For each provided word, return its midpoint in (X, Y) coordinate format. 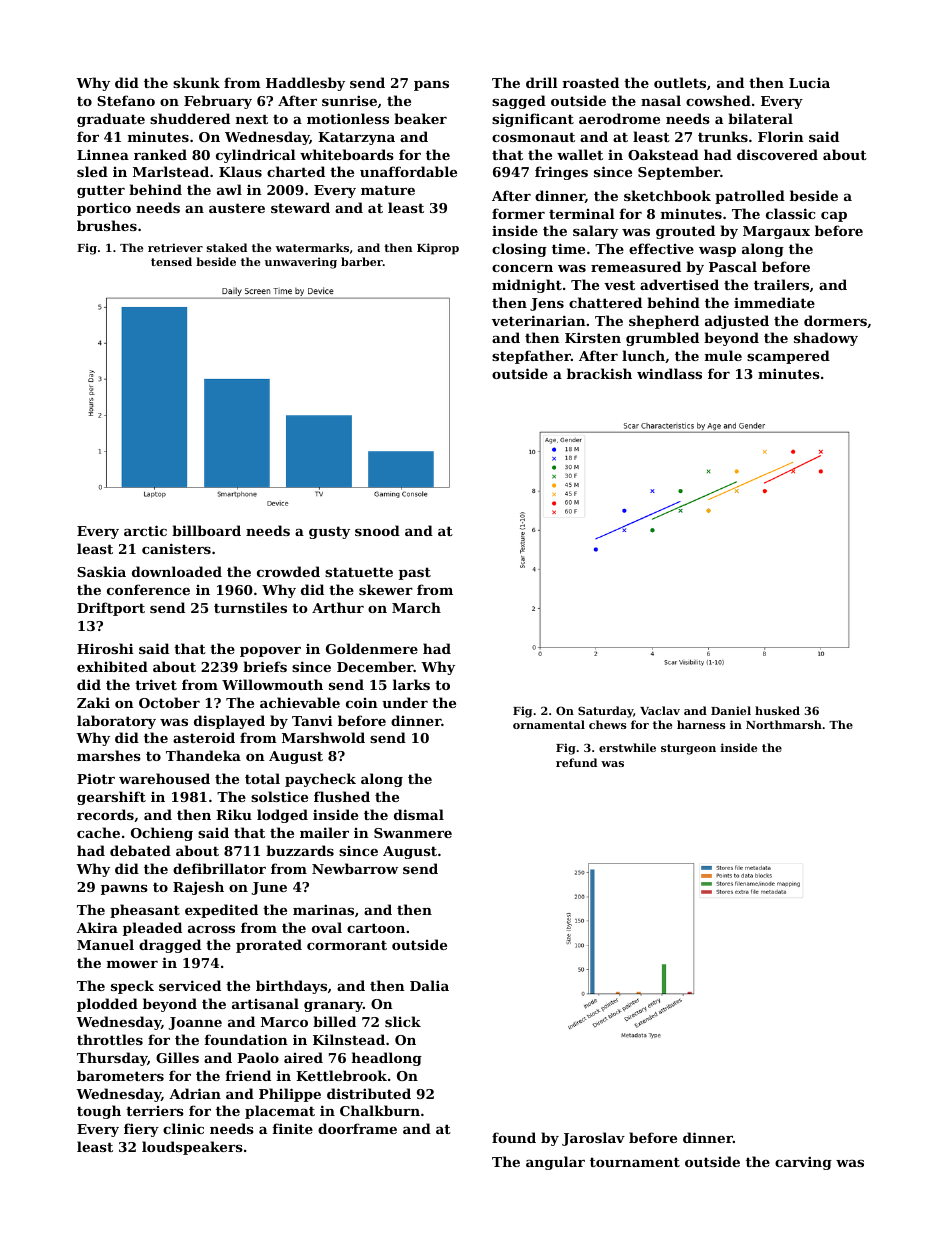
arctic (145, 530)
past (415, 573)
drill (542, 82)
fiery (141, 1130)
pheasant (145, 911)
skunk (196, 82)
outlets (680, 82)
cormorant (347, 945)
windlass (669, 373)
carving (803, 1163)
